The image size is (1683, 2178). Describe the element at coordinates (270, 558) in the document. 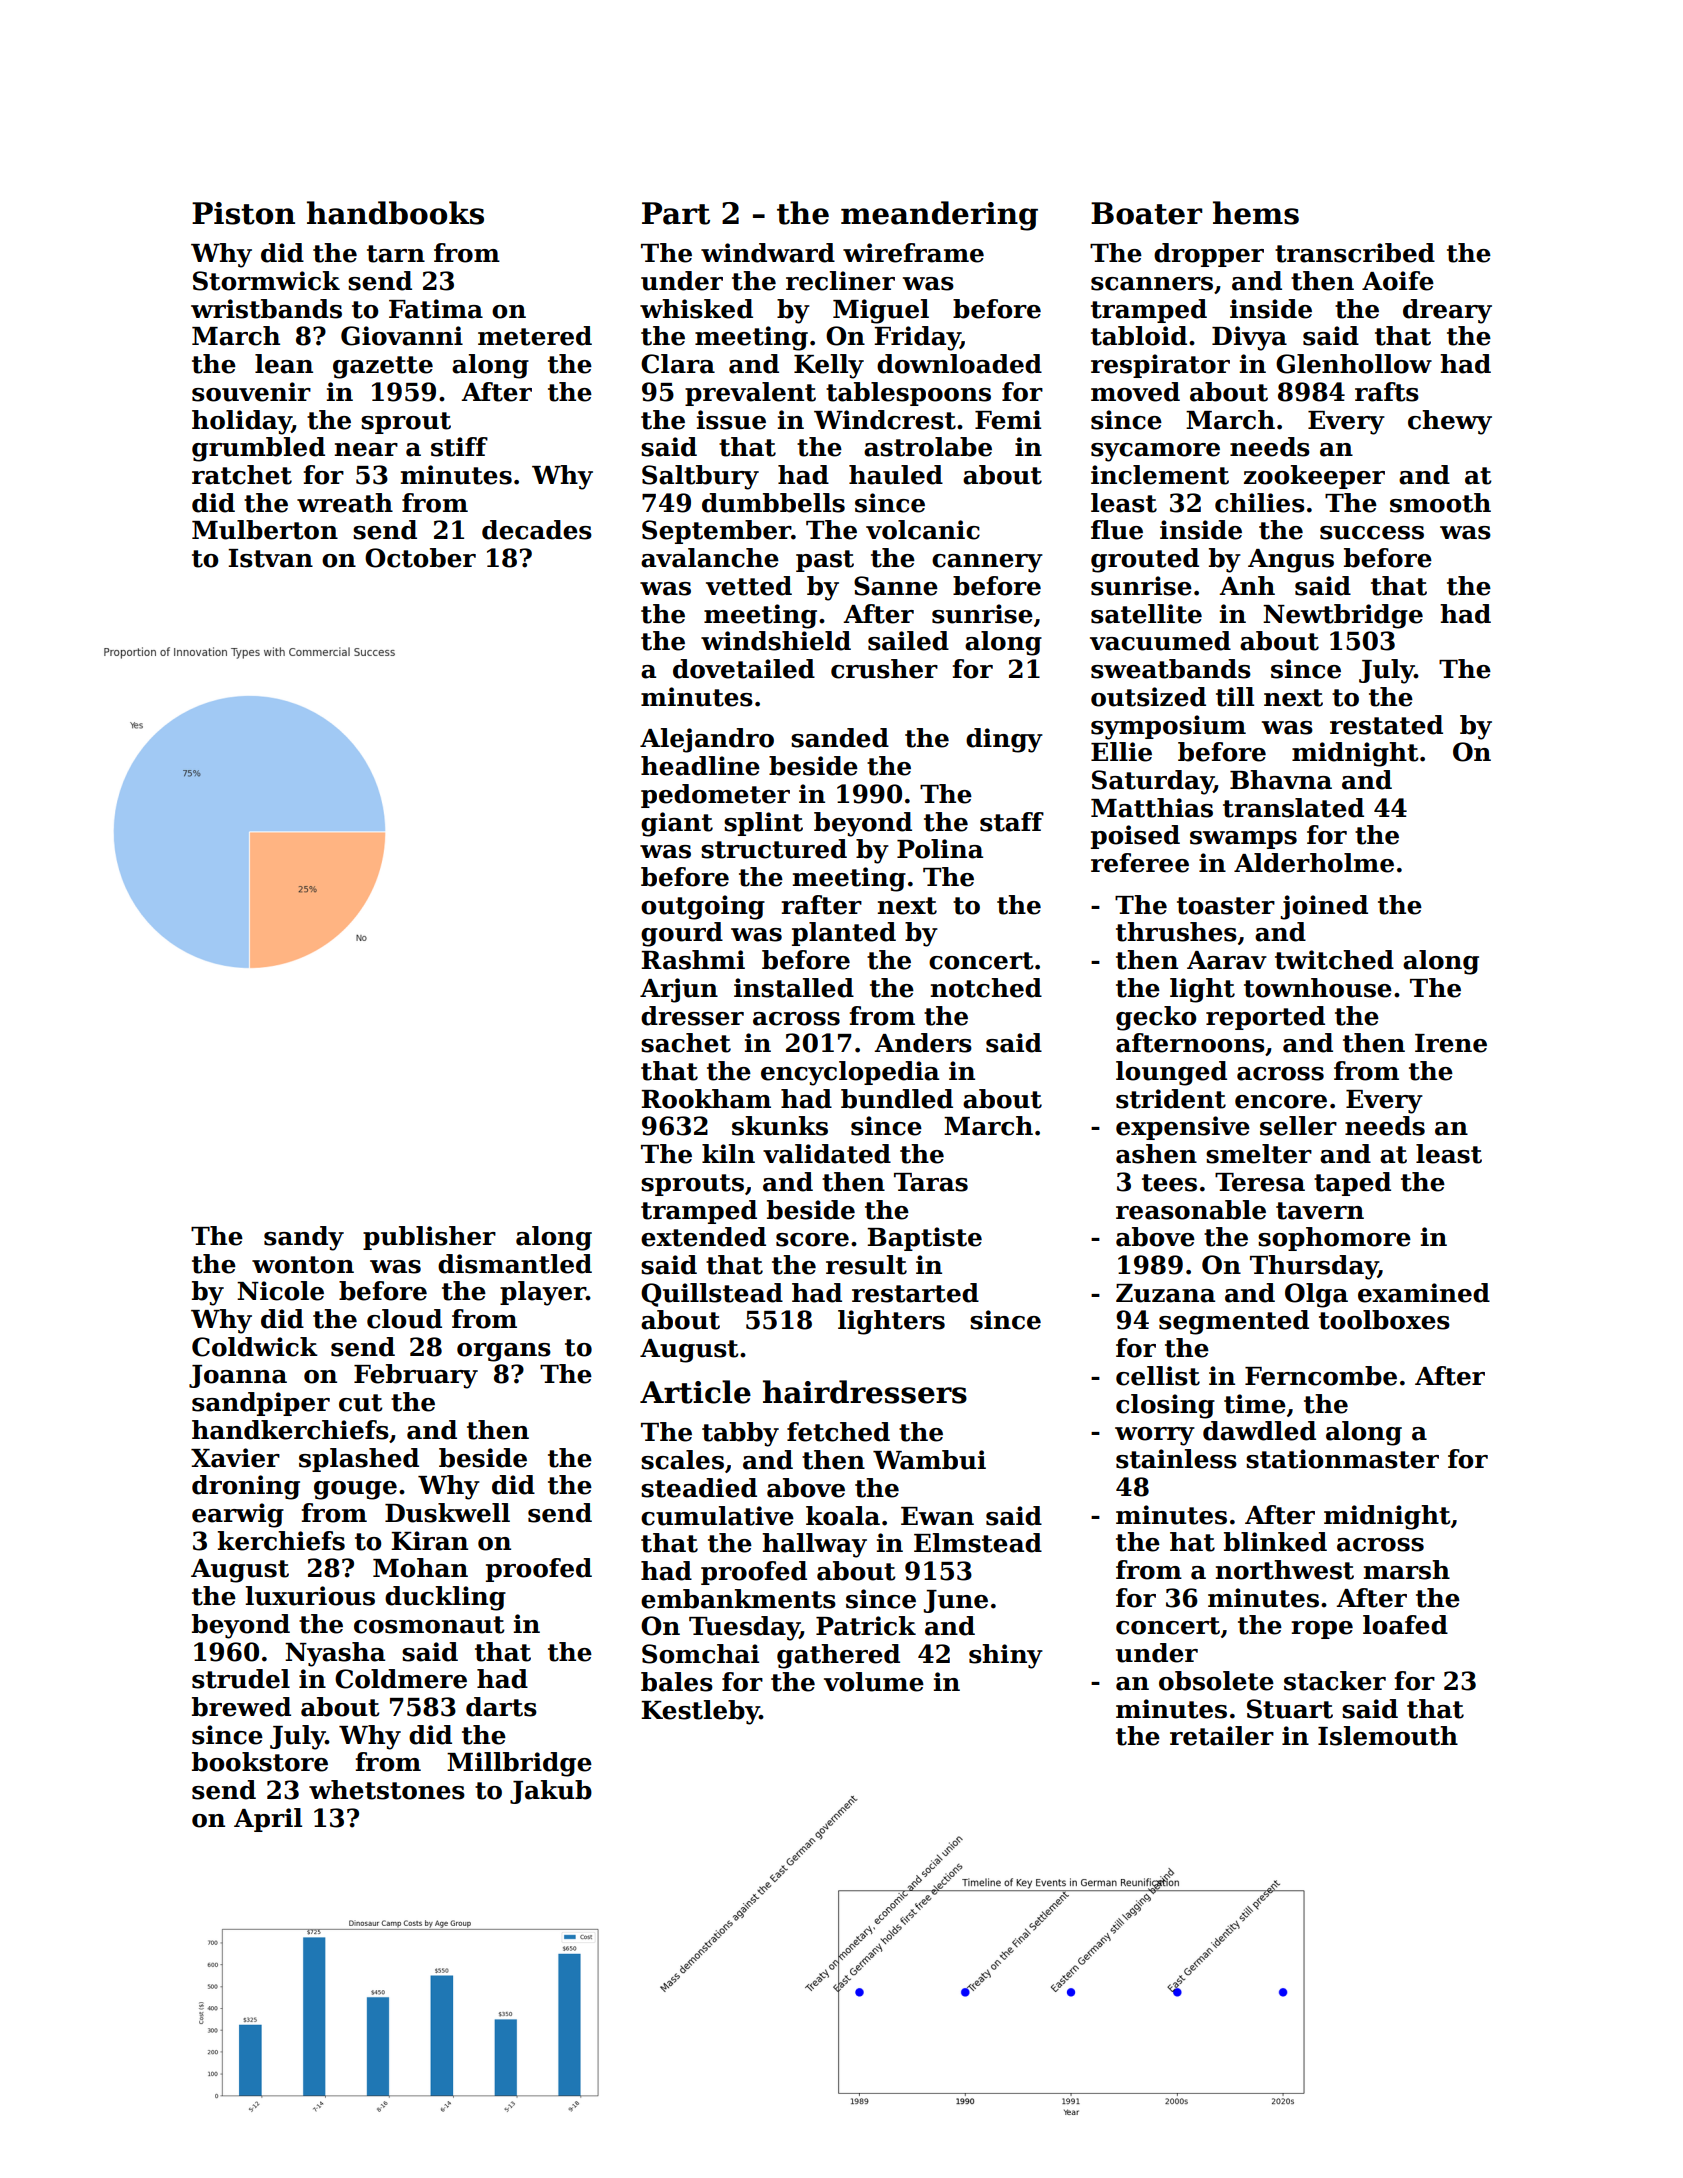

I see `Istvan` at that location.
